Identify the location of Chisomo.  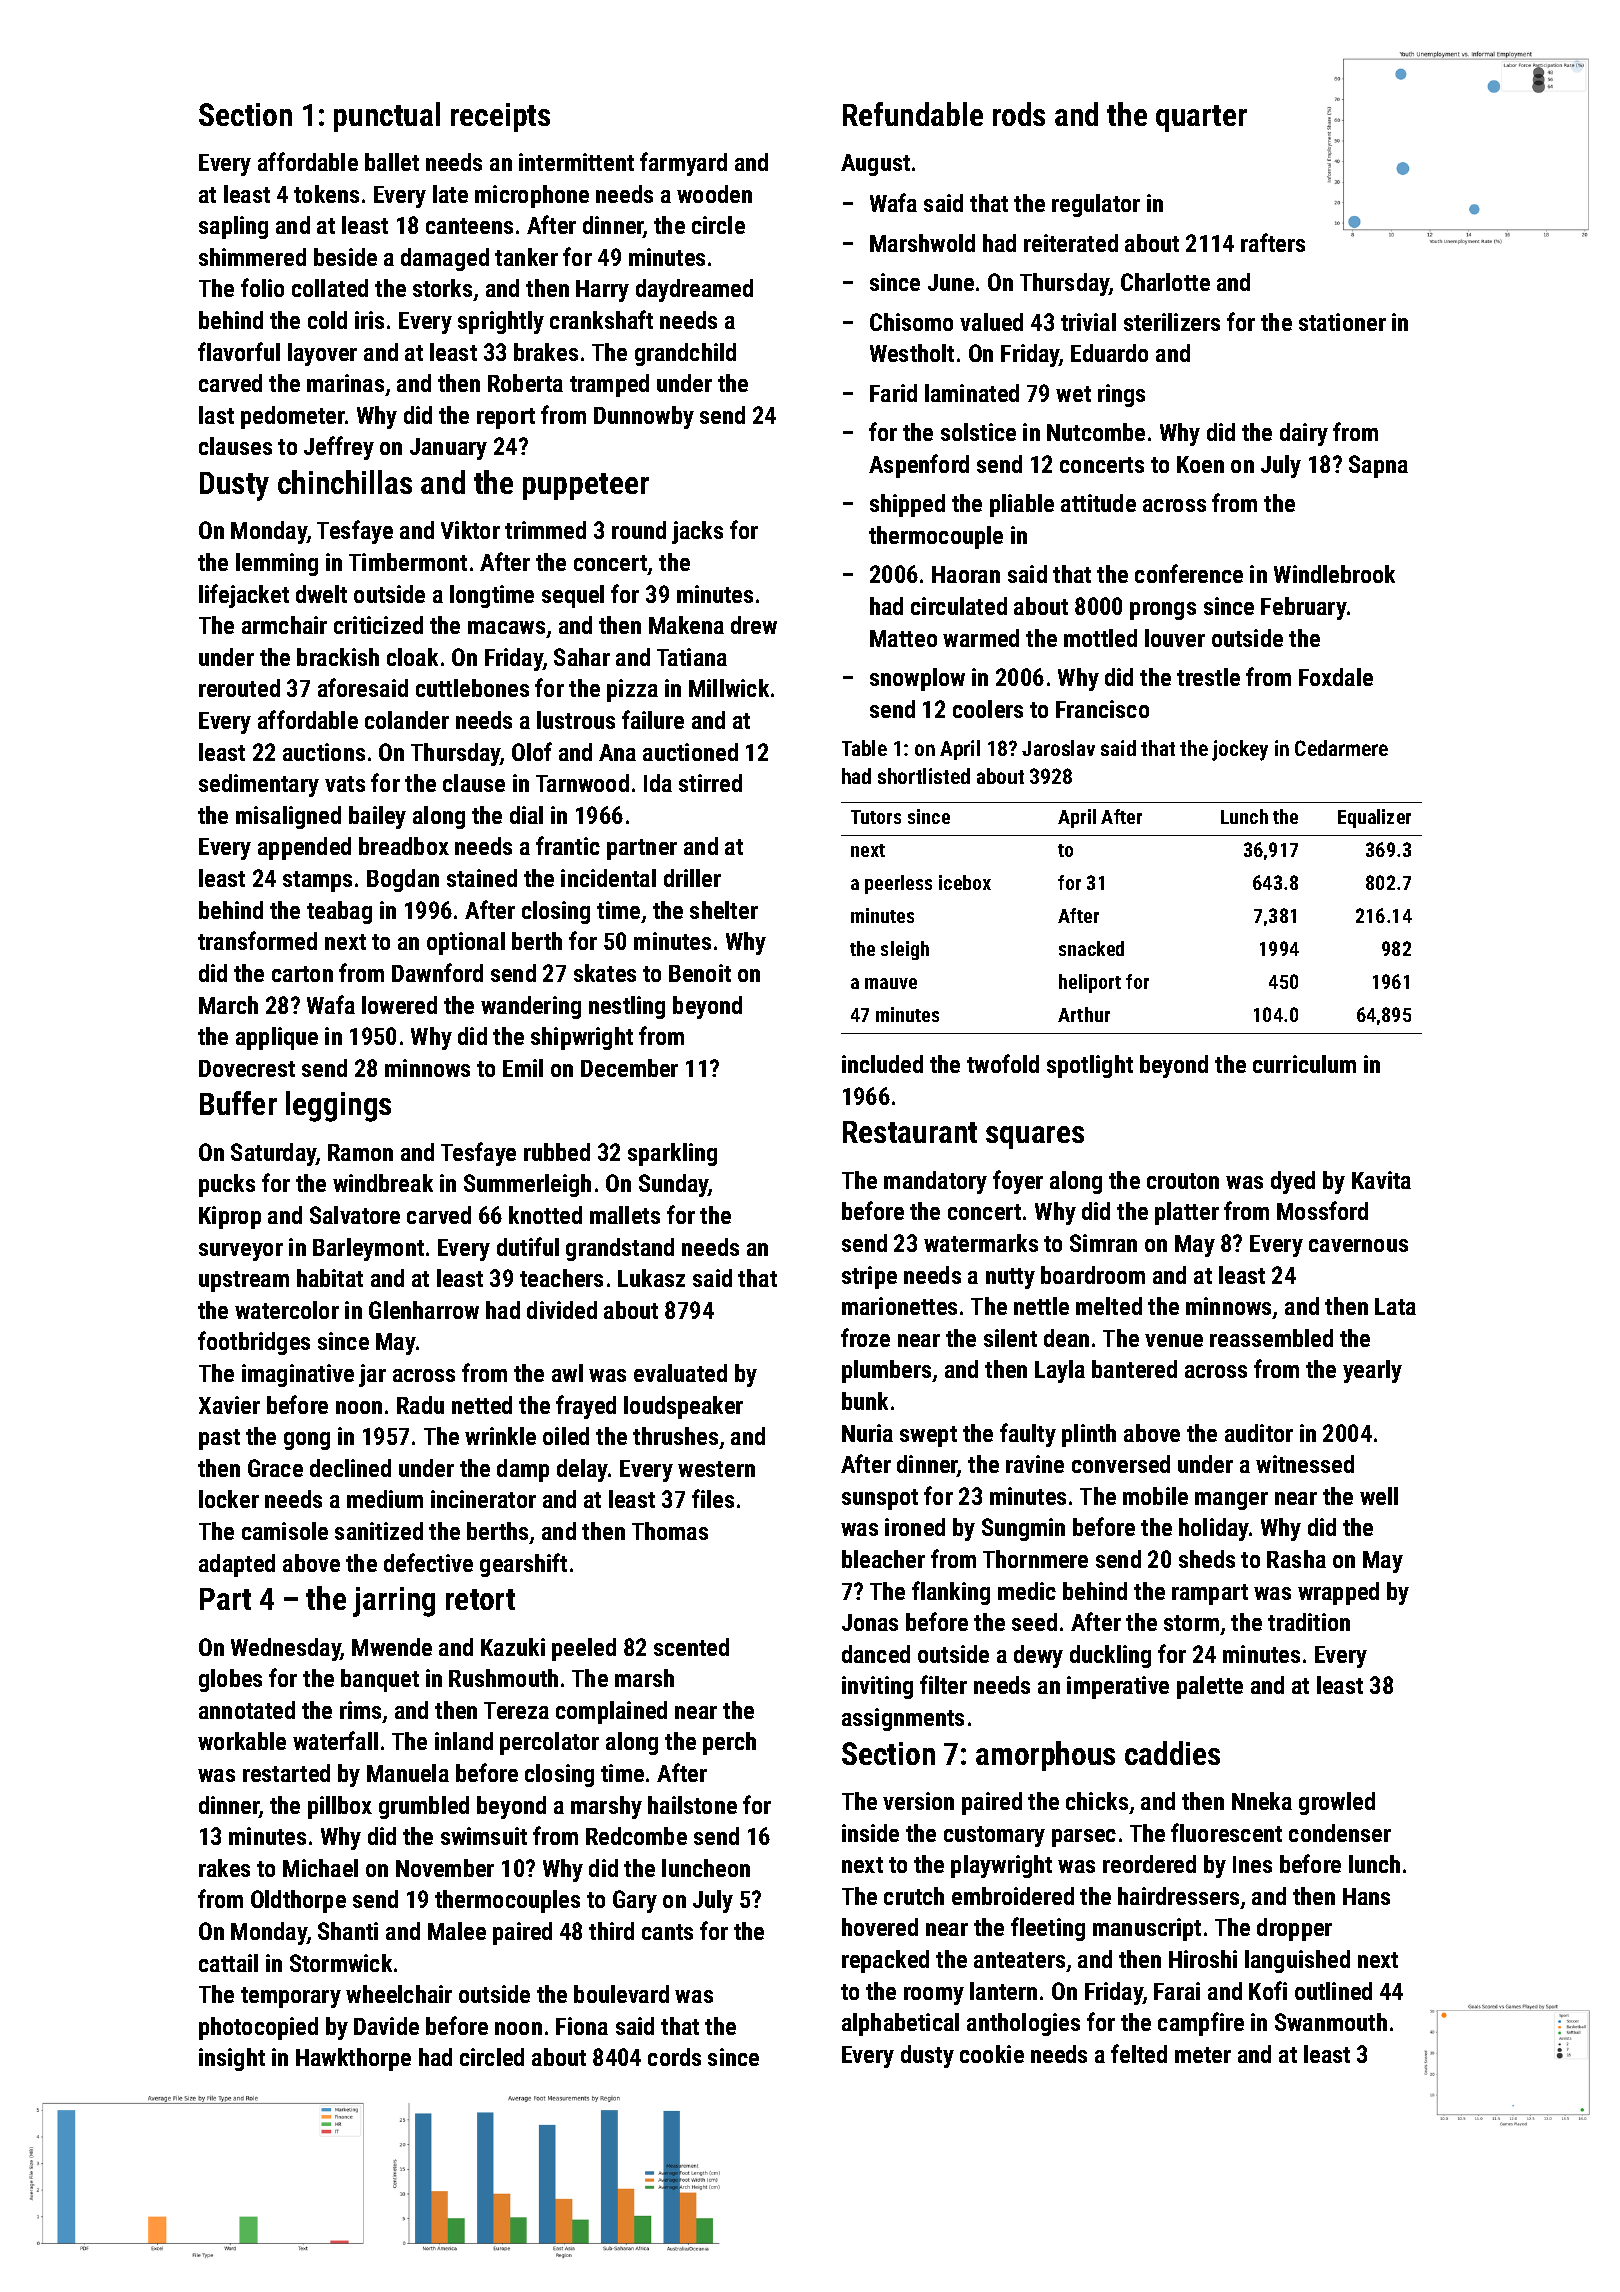
(911, 322).
